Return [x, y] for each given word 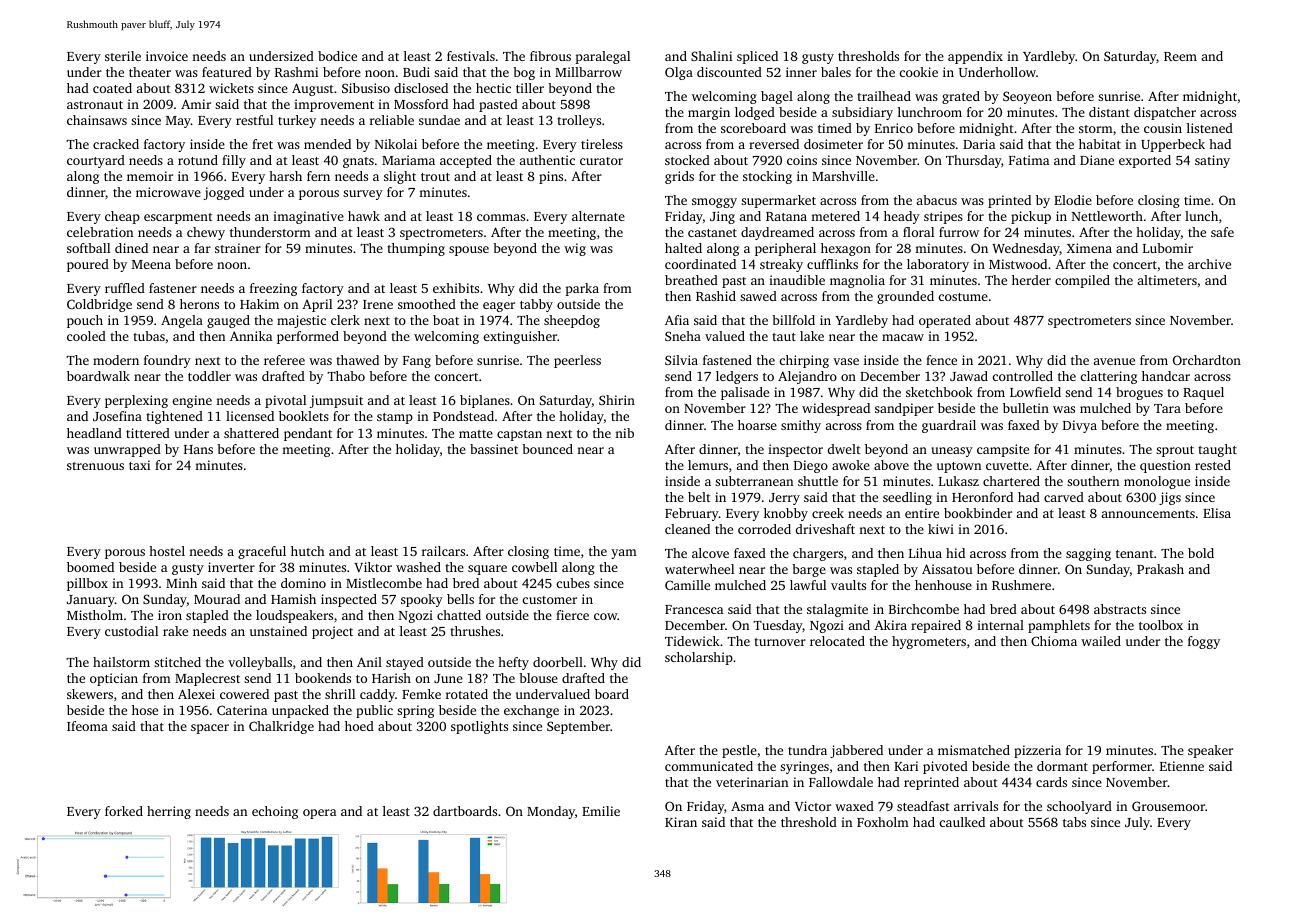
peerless [577, 361]
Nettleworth [1107, 216]
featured [227, 72]
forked [124, 811]
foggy [1204, 642]
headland [94, 433]
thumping [416, 249]
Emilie [601, 811]
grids [679, 177]
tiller [530, 88]
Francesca [694, 609]
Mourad [217, 599]
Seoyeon [1027, 97]
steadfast [923, 806]
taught [1217, 450]
